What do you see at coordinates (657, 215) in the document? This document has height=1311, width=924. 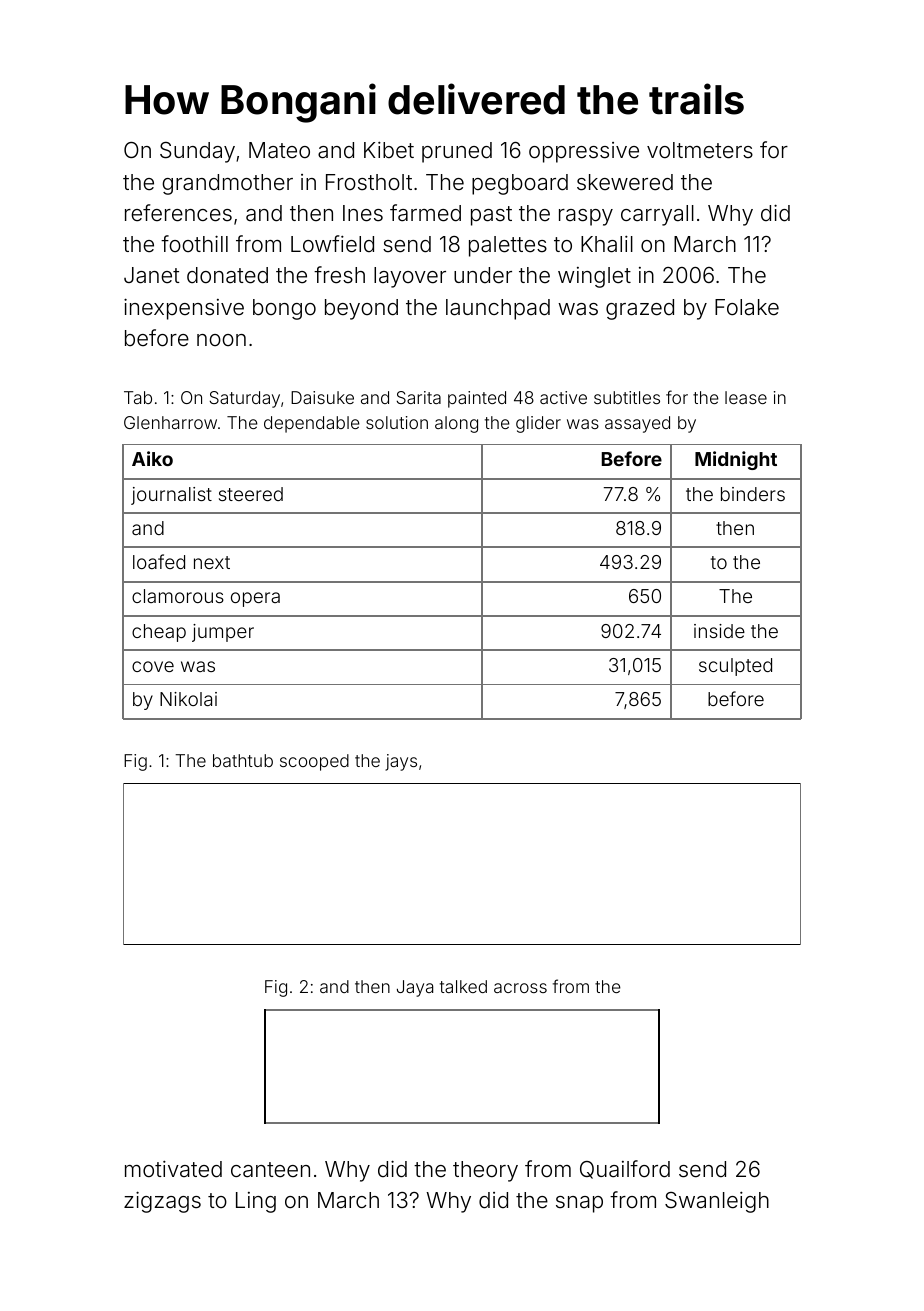 I see `carryall` at bounding box center [657, 215].
